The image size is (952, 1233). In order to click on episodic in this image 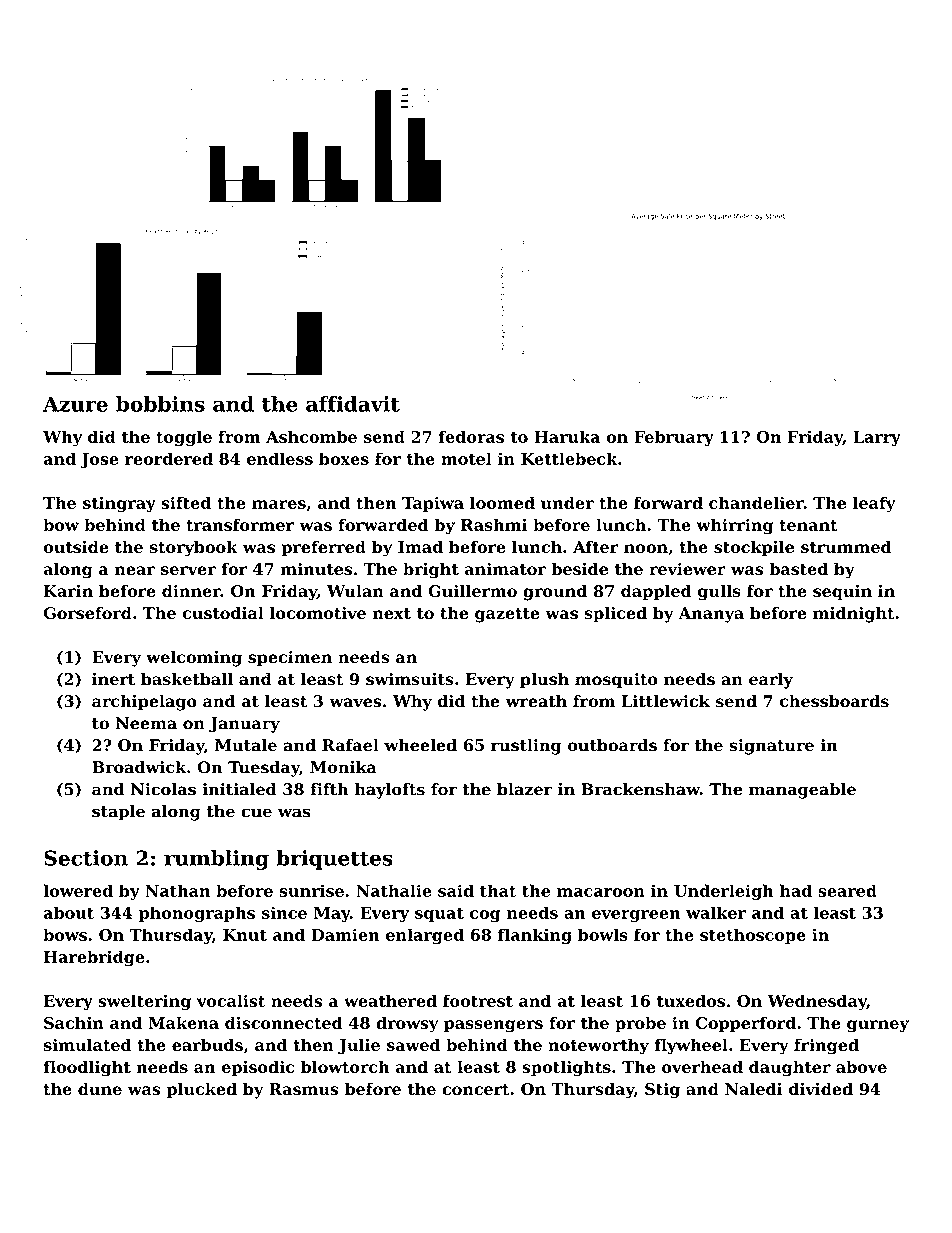, I will do `click(258, 1068)`.
